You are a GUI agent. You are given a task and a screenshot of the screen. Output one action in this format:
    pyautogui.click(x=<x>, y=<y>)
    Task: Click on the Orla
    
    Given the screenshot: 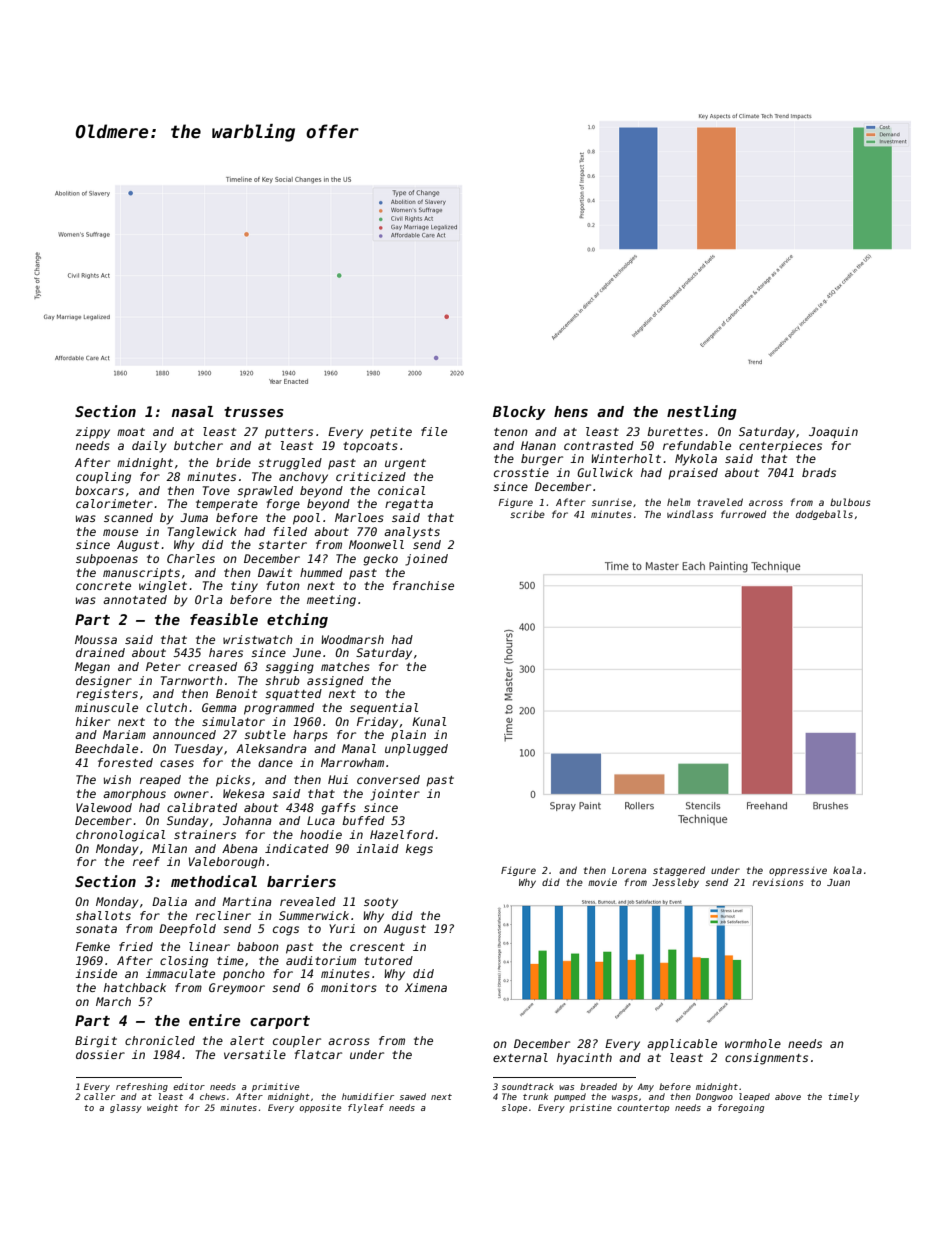 What is the action you would take?
    pyautogui.click(x=209, y=599)
